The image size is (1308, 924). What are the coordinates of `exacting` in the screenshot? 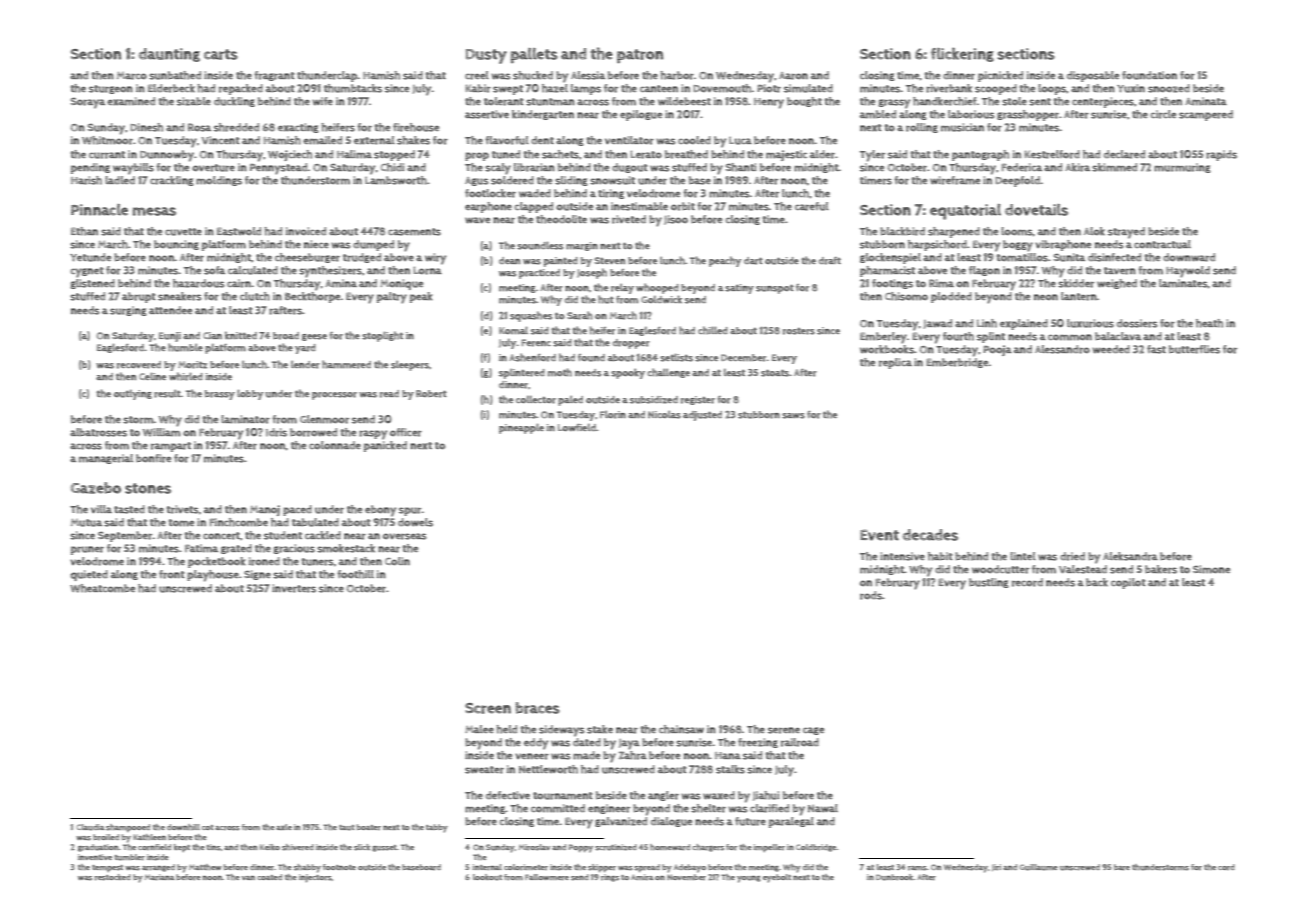 It's located at (298, 128).
